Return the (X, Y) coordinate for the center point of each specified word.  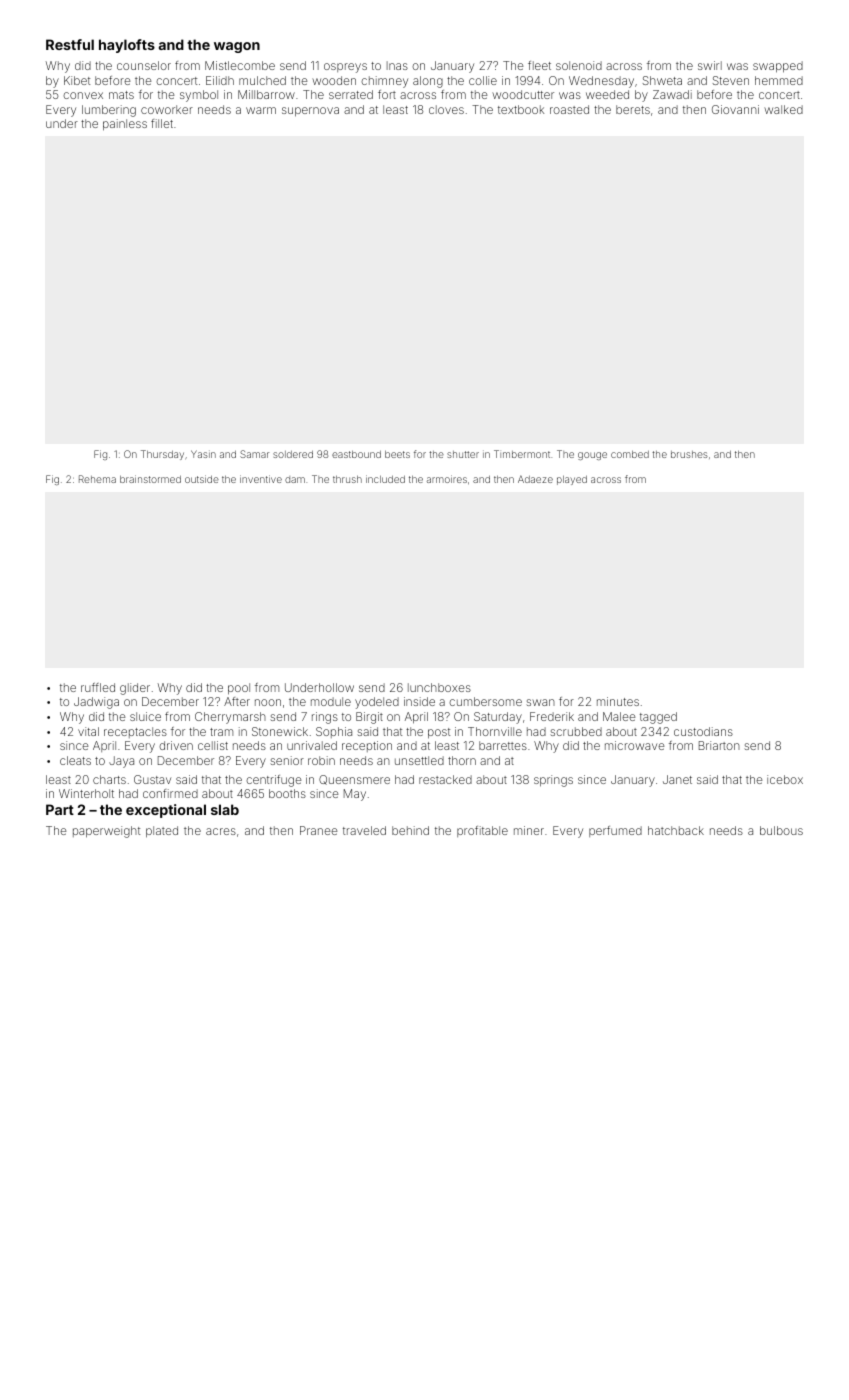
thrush (347, 479)
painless (125, 125)
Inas (397, 65)
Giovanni (735, 109)
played (572, 480)
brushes (689, 454)
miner (529, 830)
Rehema (97, 479)
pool (239, 689)
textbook (521, 109)
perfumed (615, 831)
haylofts (127, 46)
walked (783, 109)
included (385, 479)
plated (162, 832)
